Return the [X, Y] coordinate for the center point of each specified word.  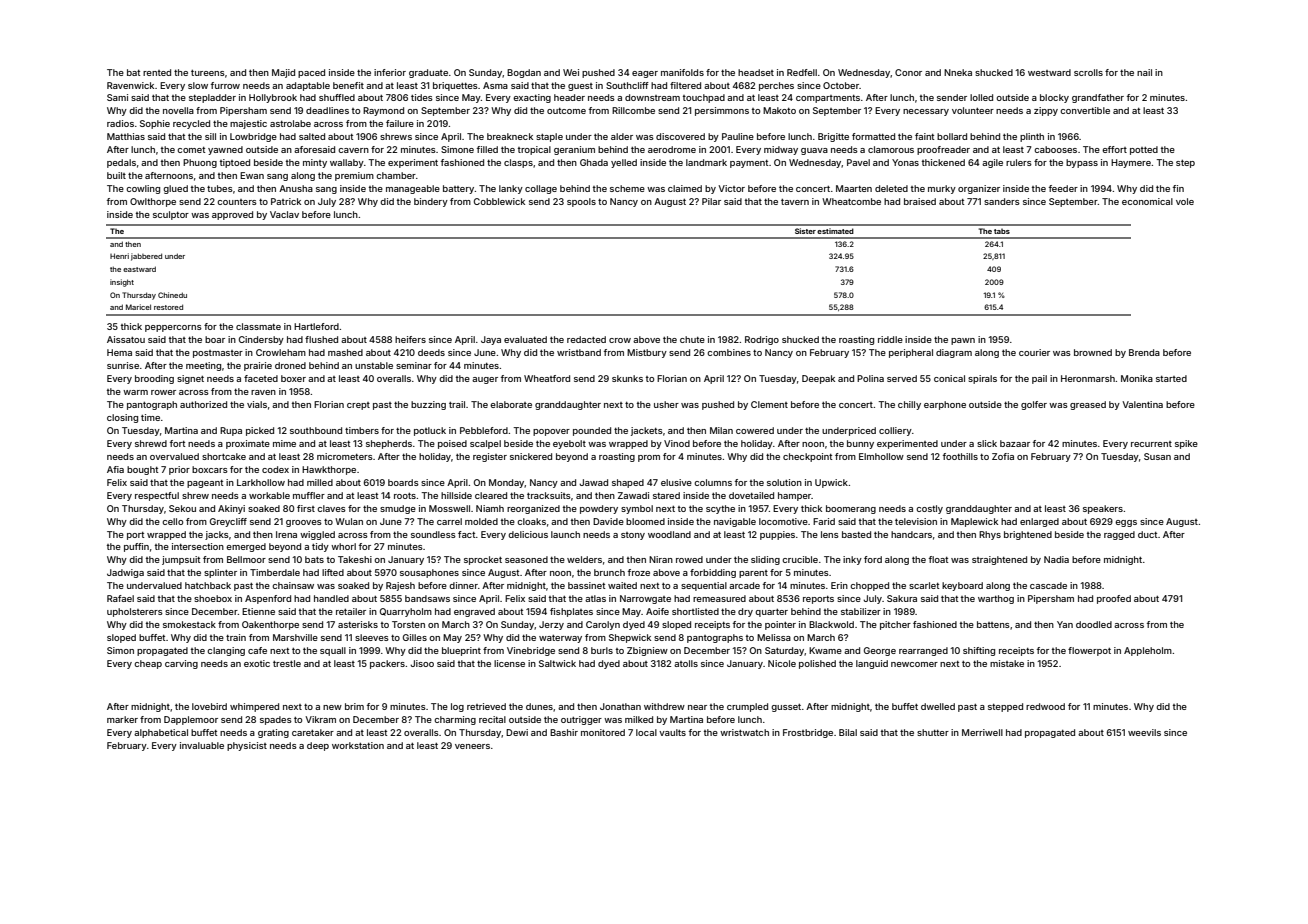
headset [756, 72]
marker [122, 719]
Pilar [711, 201]
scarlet [924, 585]
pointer [780, 625]
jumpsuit [181, 560]
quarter [771, 613]
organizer [979, 189]
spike [1186, 444]
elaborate [511, 404]
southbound [316, 430]
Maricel [138, 307]
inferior [390, 72]
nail [1144, 72]
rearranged [923, 651]
